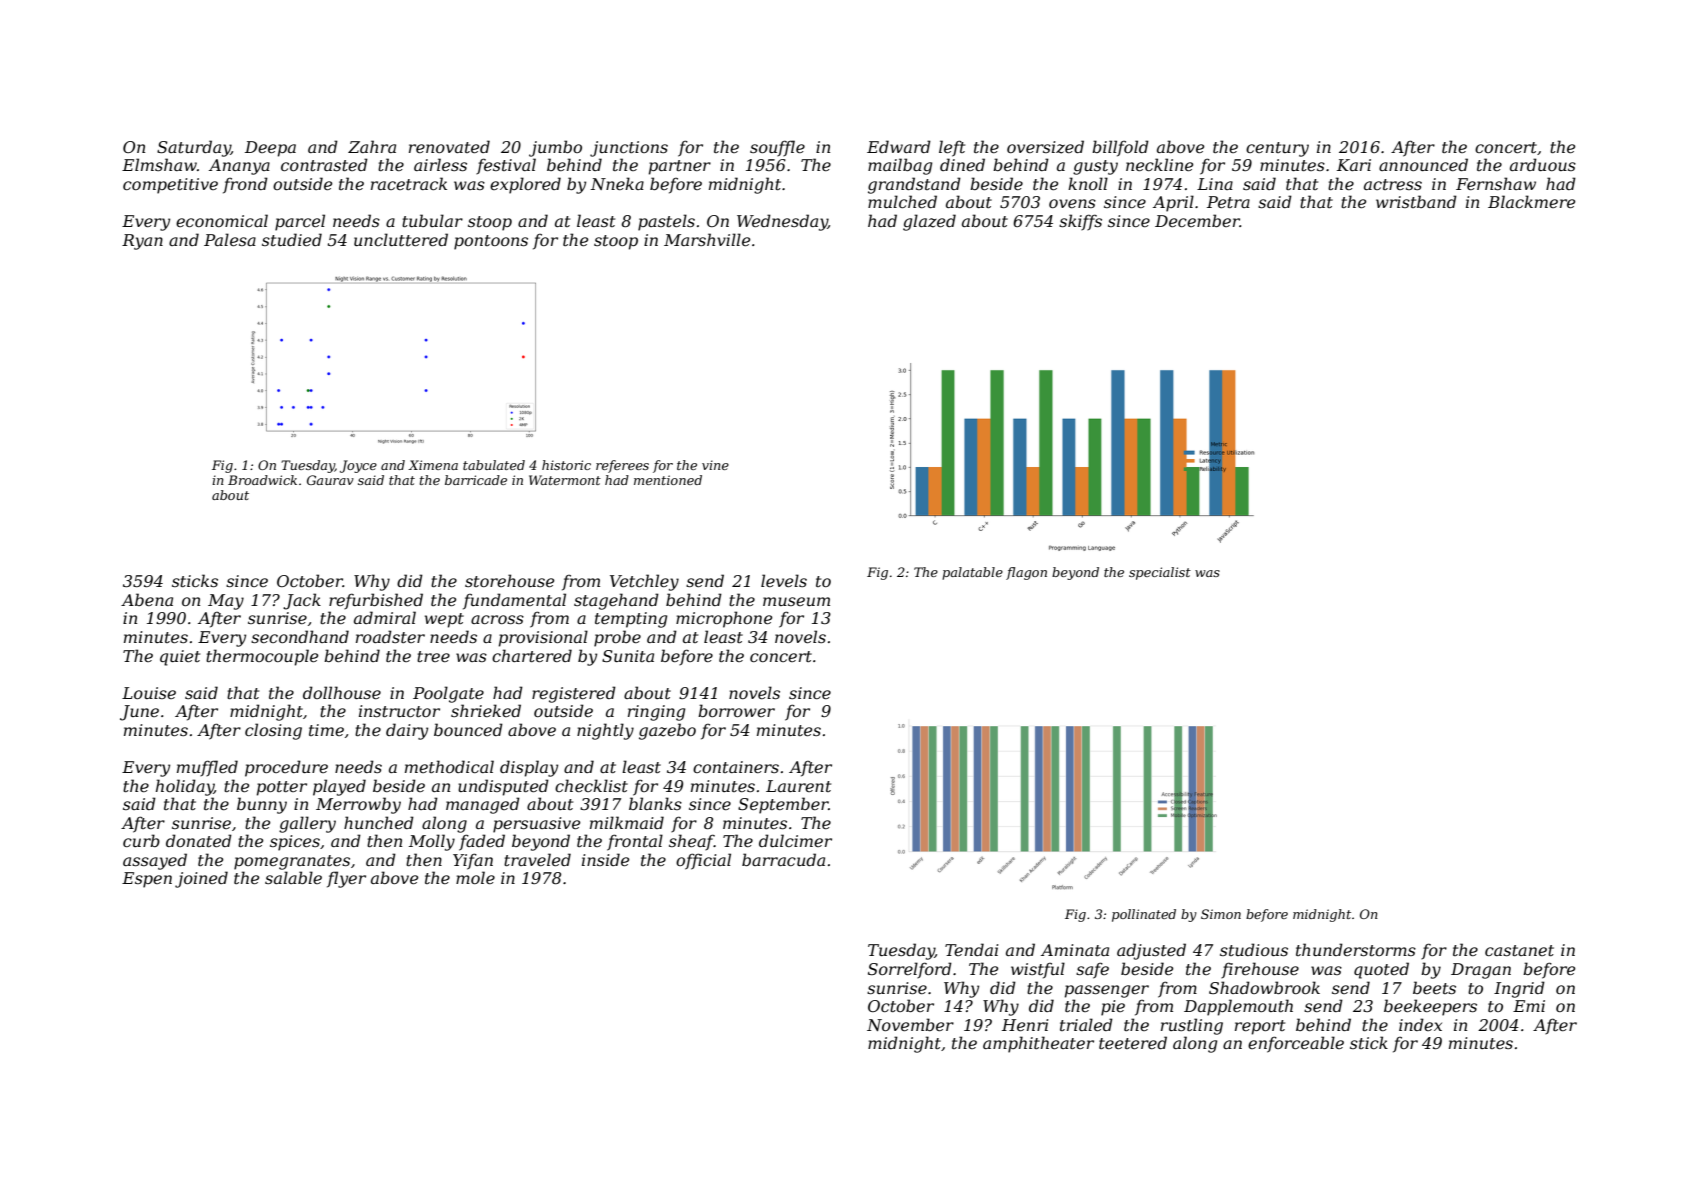 The width and height of the screenshot is (1699, 1201). I want to click on Abena, so click(147, 599).
